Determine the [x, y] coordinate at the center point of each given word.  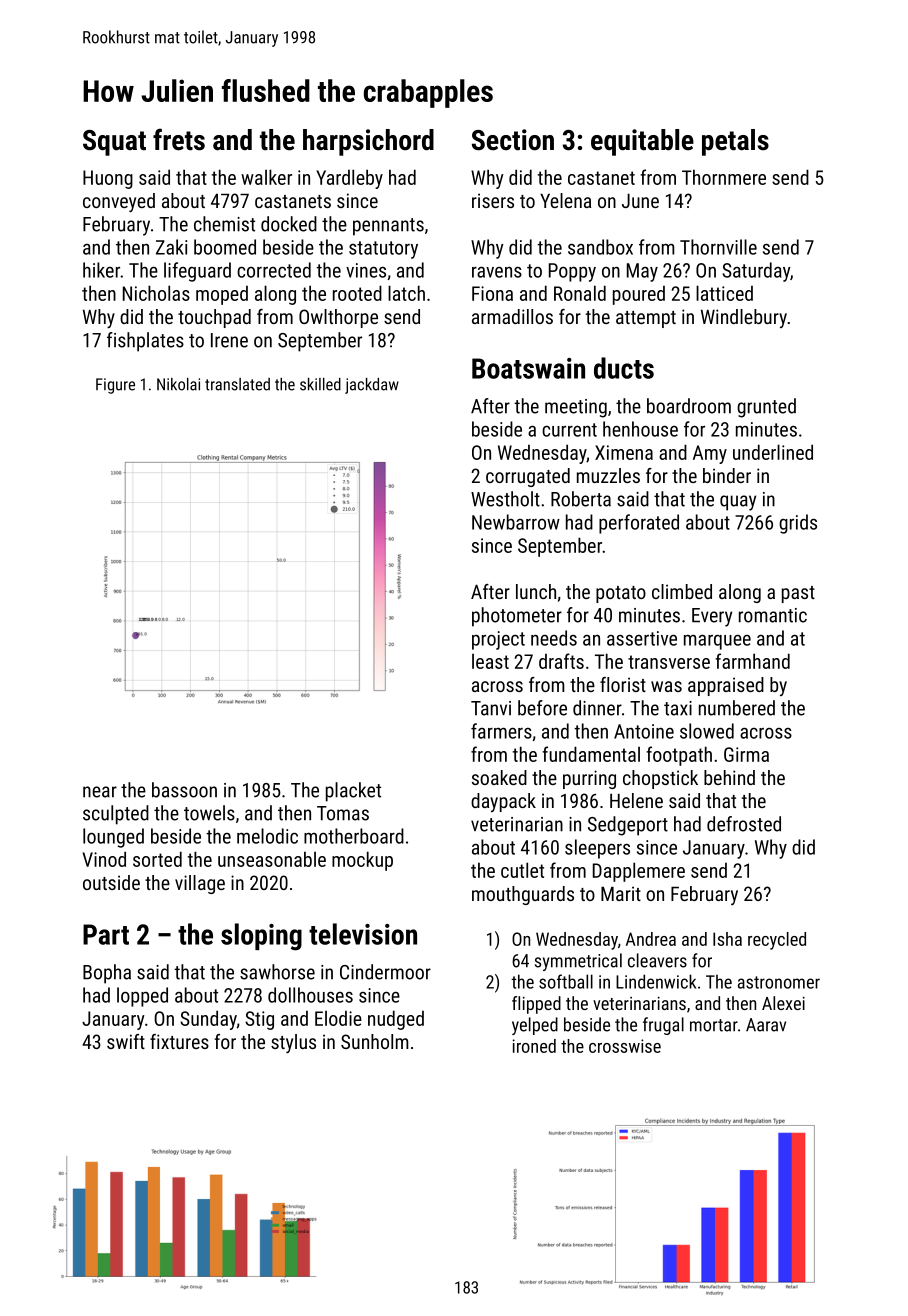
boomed [225, 247]
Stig [259, 1020]
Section [513, 140]
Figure [115, 386]
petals [735, 142]
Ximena [624, 452]
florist [623, 684]
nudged [396, 1020]
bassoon [184, 790]
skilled [320, 384]
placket [353, 792]
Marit [621, 893]
